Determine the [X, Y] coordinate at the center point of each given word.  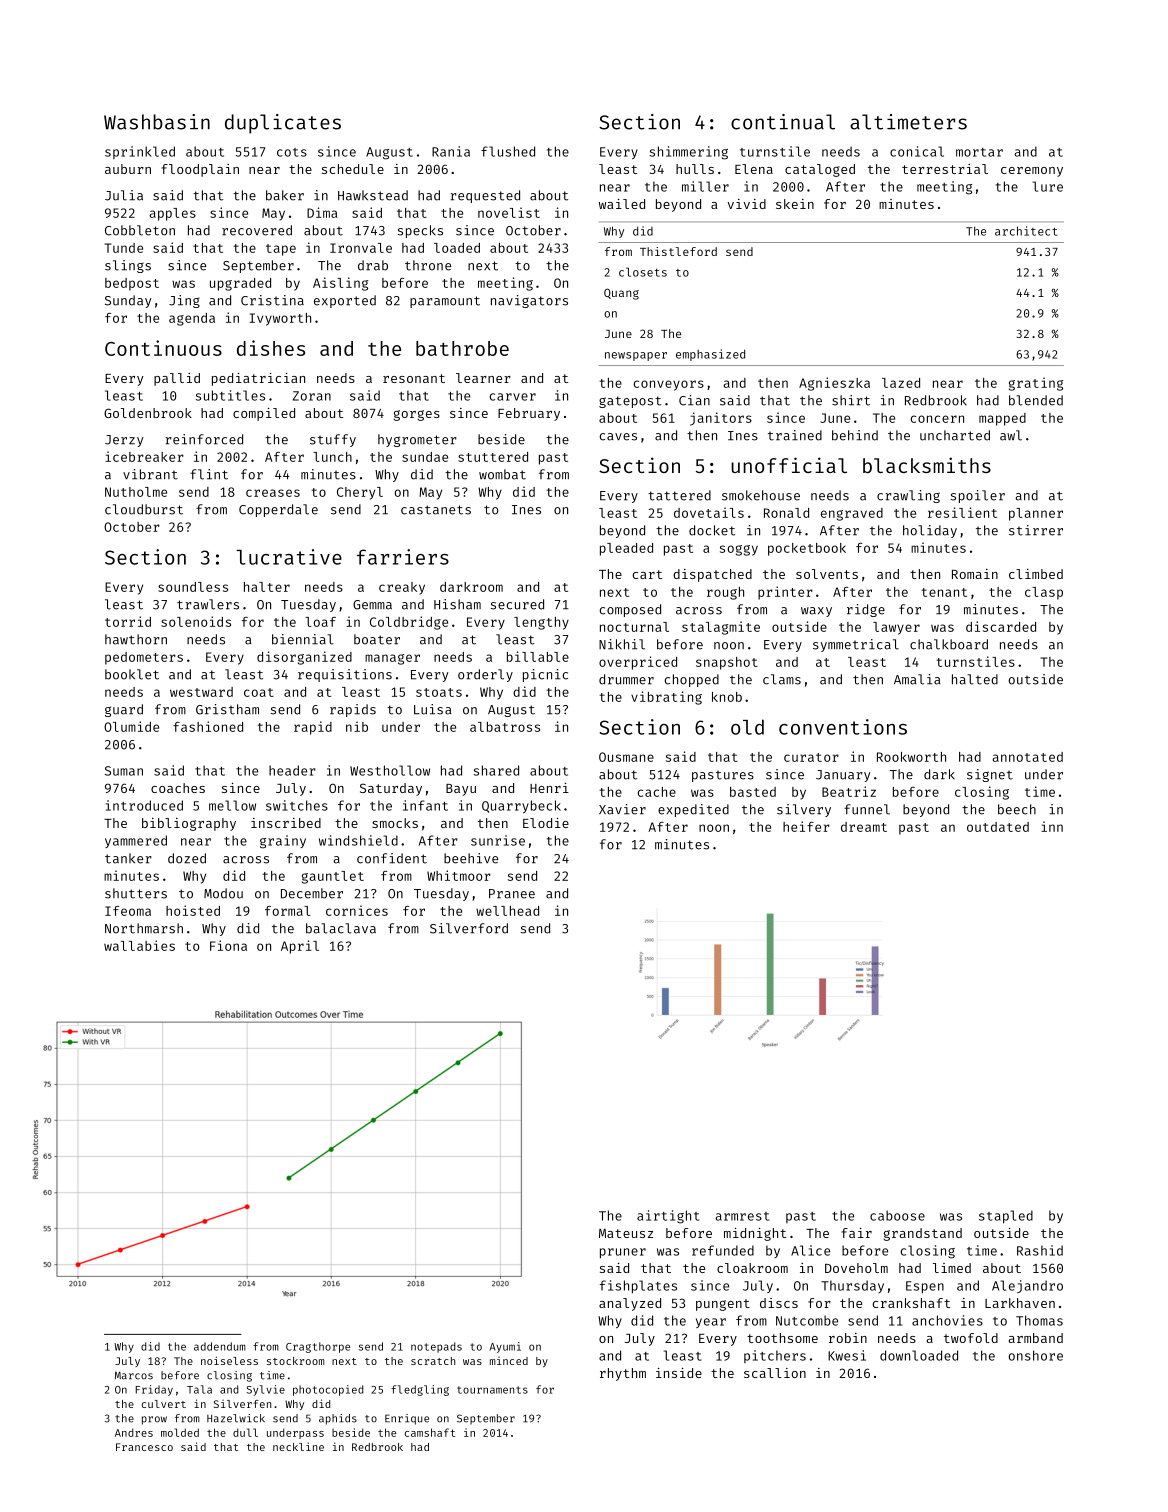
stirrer [1036, 530]
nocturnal [634, 627]
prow [154, 1420]
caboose [897, 1215]
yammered [136, 841]
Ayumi [505, 1347]
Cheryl [360, 493]
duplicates [283, 124]
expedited [693, 810]
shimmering [689, 153]
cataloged [820, 170]
